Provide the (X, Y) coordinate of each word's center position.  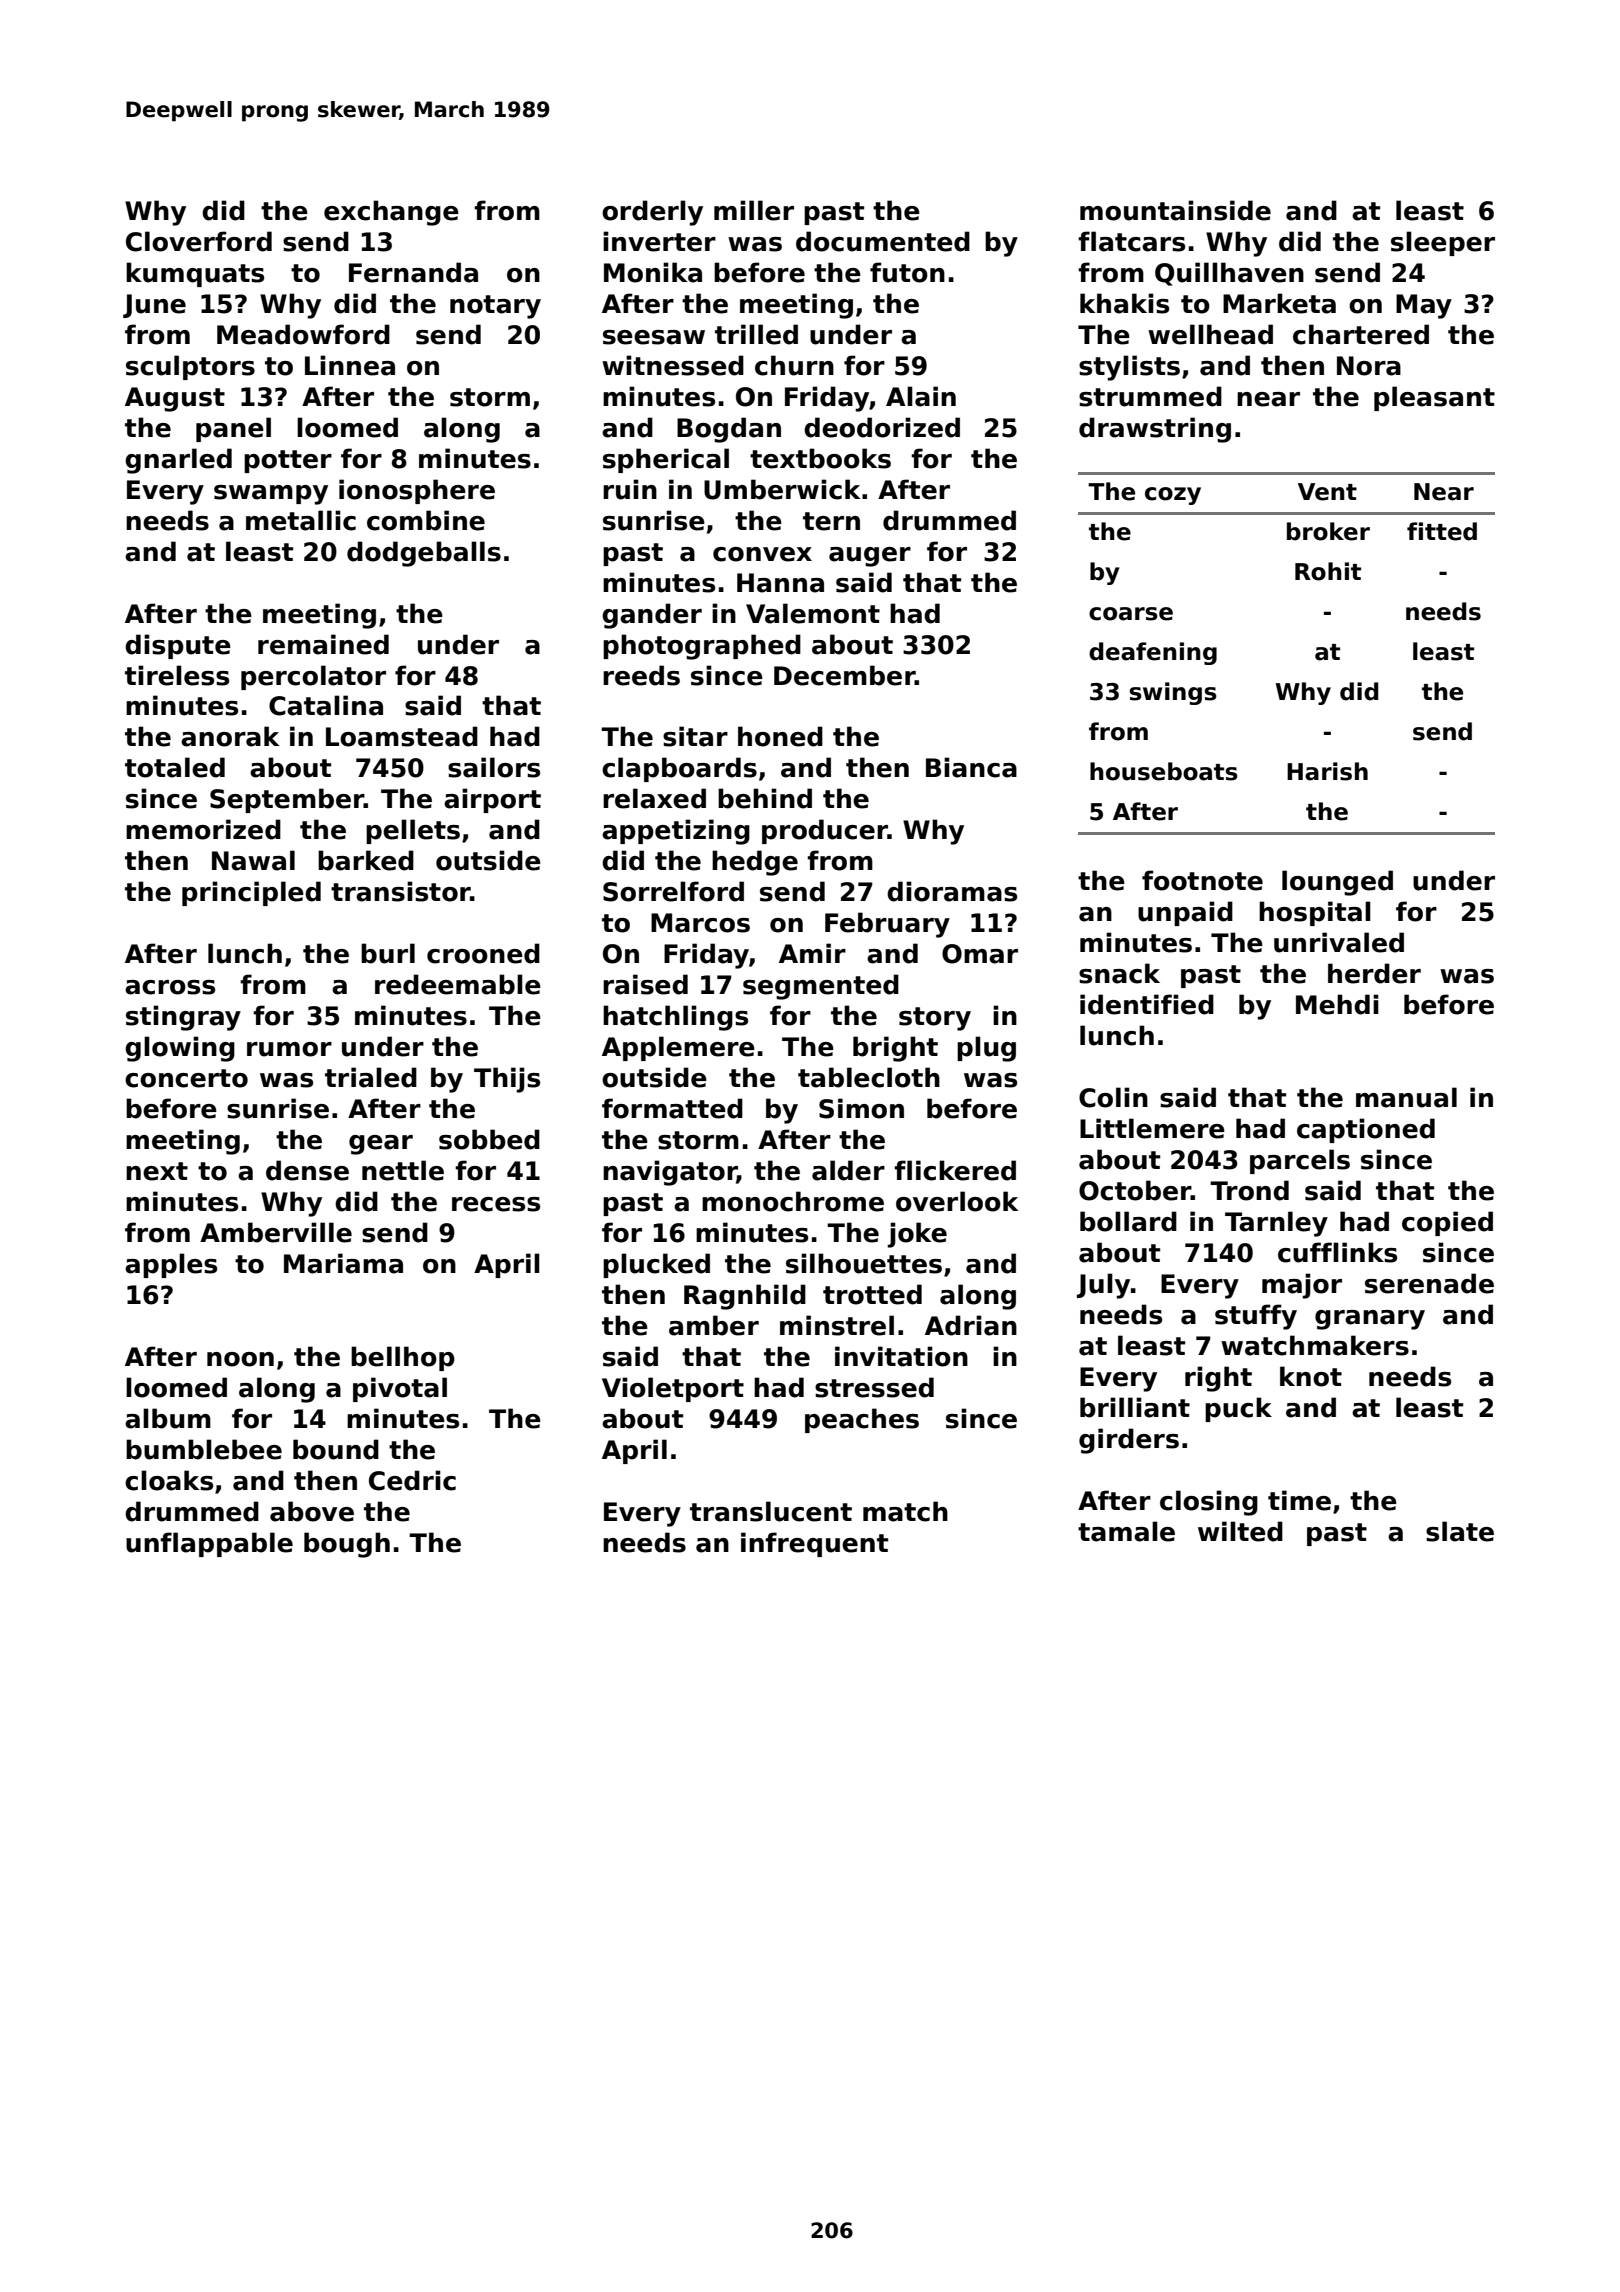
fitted (1442, 531)
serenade (1429, 1283)
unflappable (209, 1544)
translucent (771, 1511)
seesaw (654, 337)
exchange (391, 213)
